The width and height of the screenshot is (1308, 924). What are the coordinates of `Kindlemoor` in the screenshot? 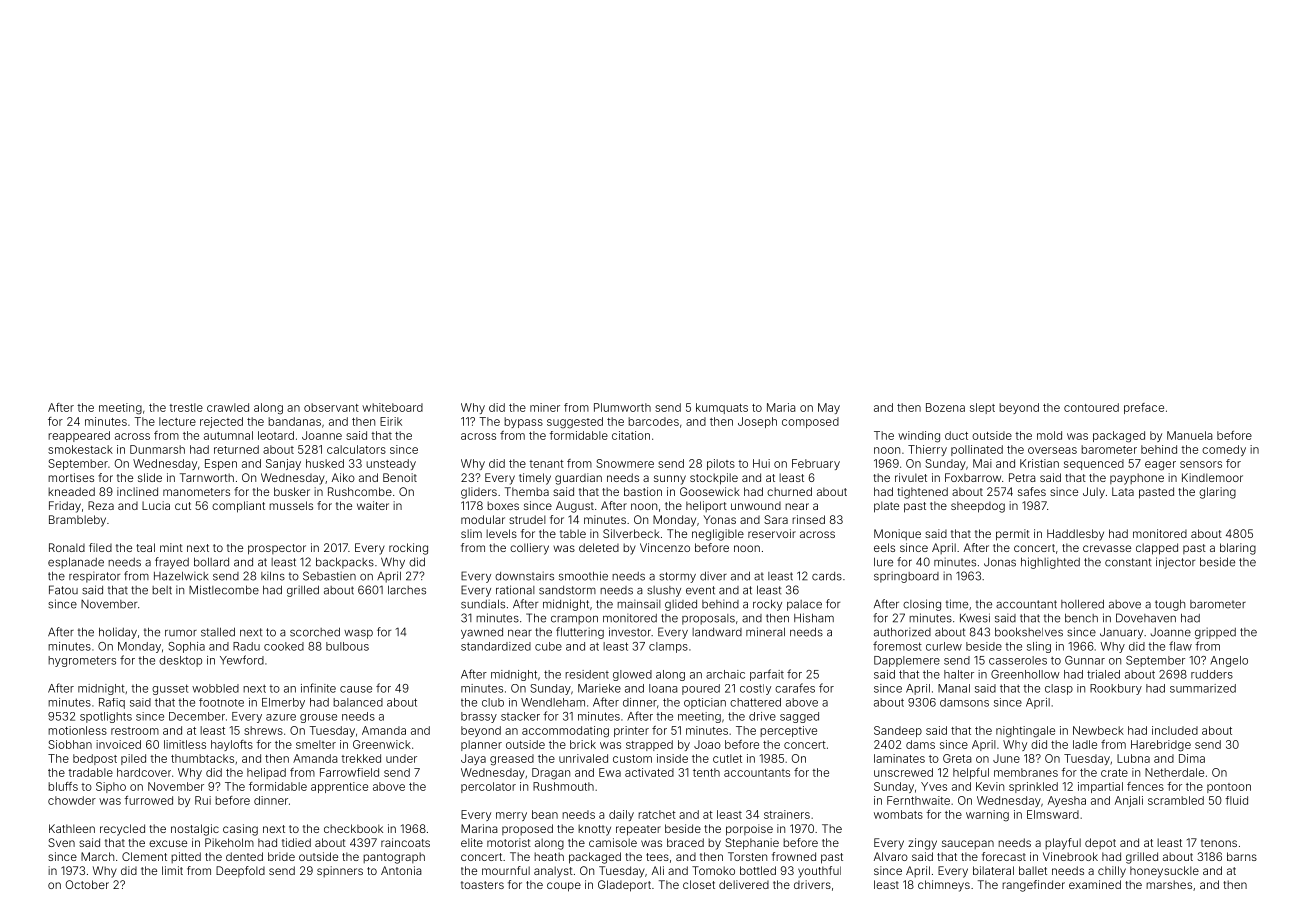 It's located at (1212, 477).
